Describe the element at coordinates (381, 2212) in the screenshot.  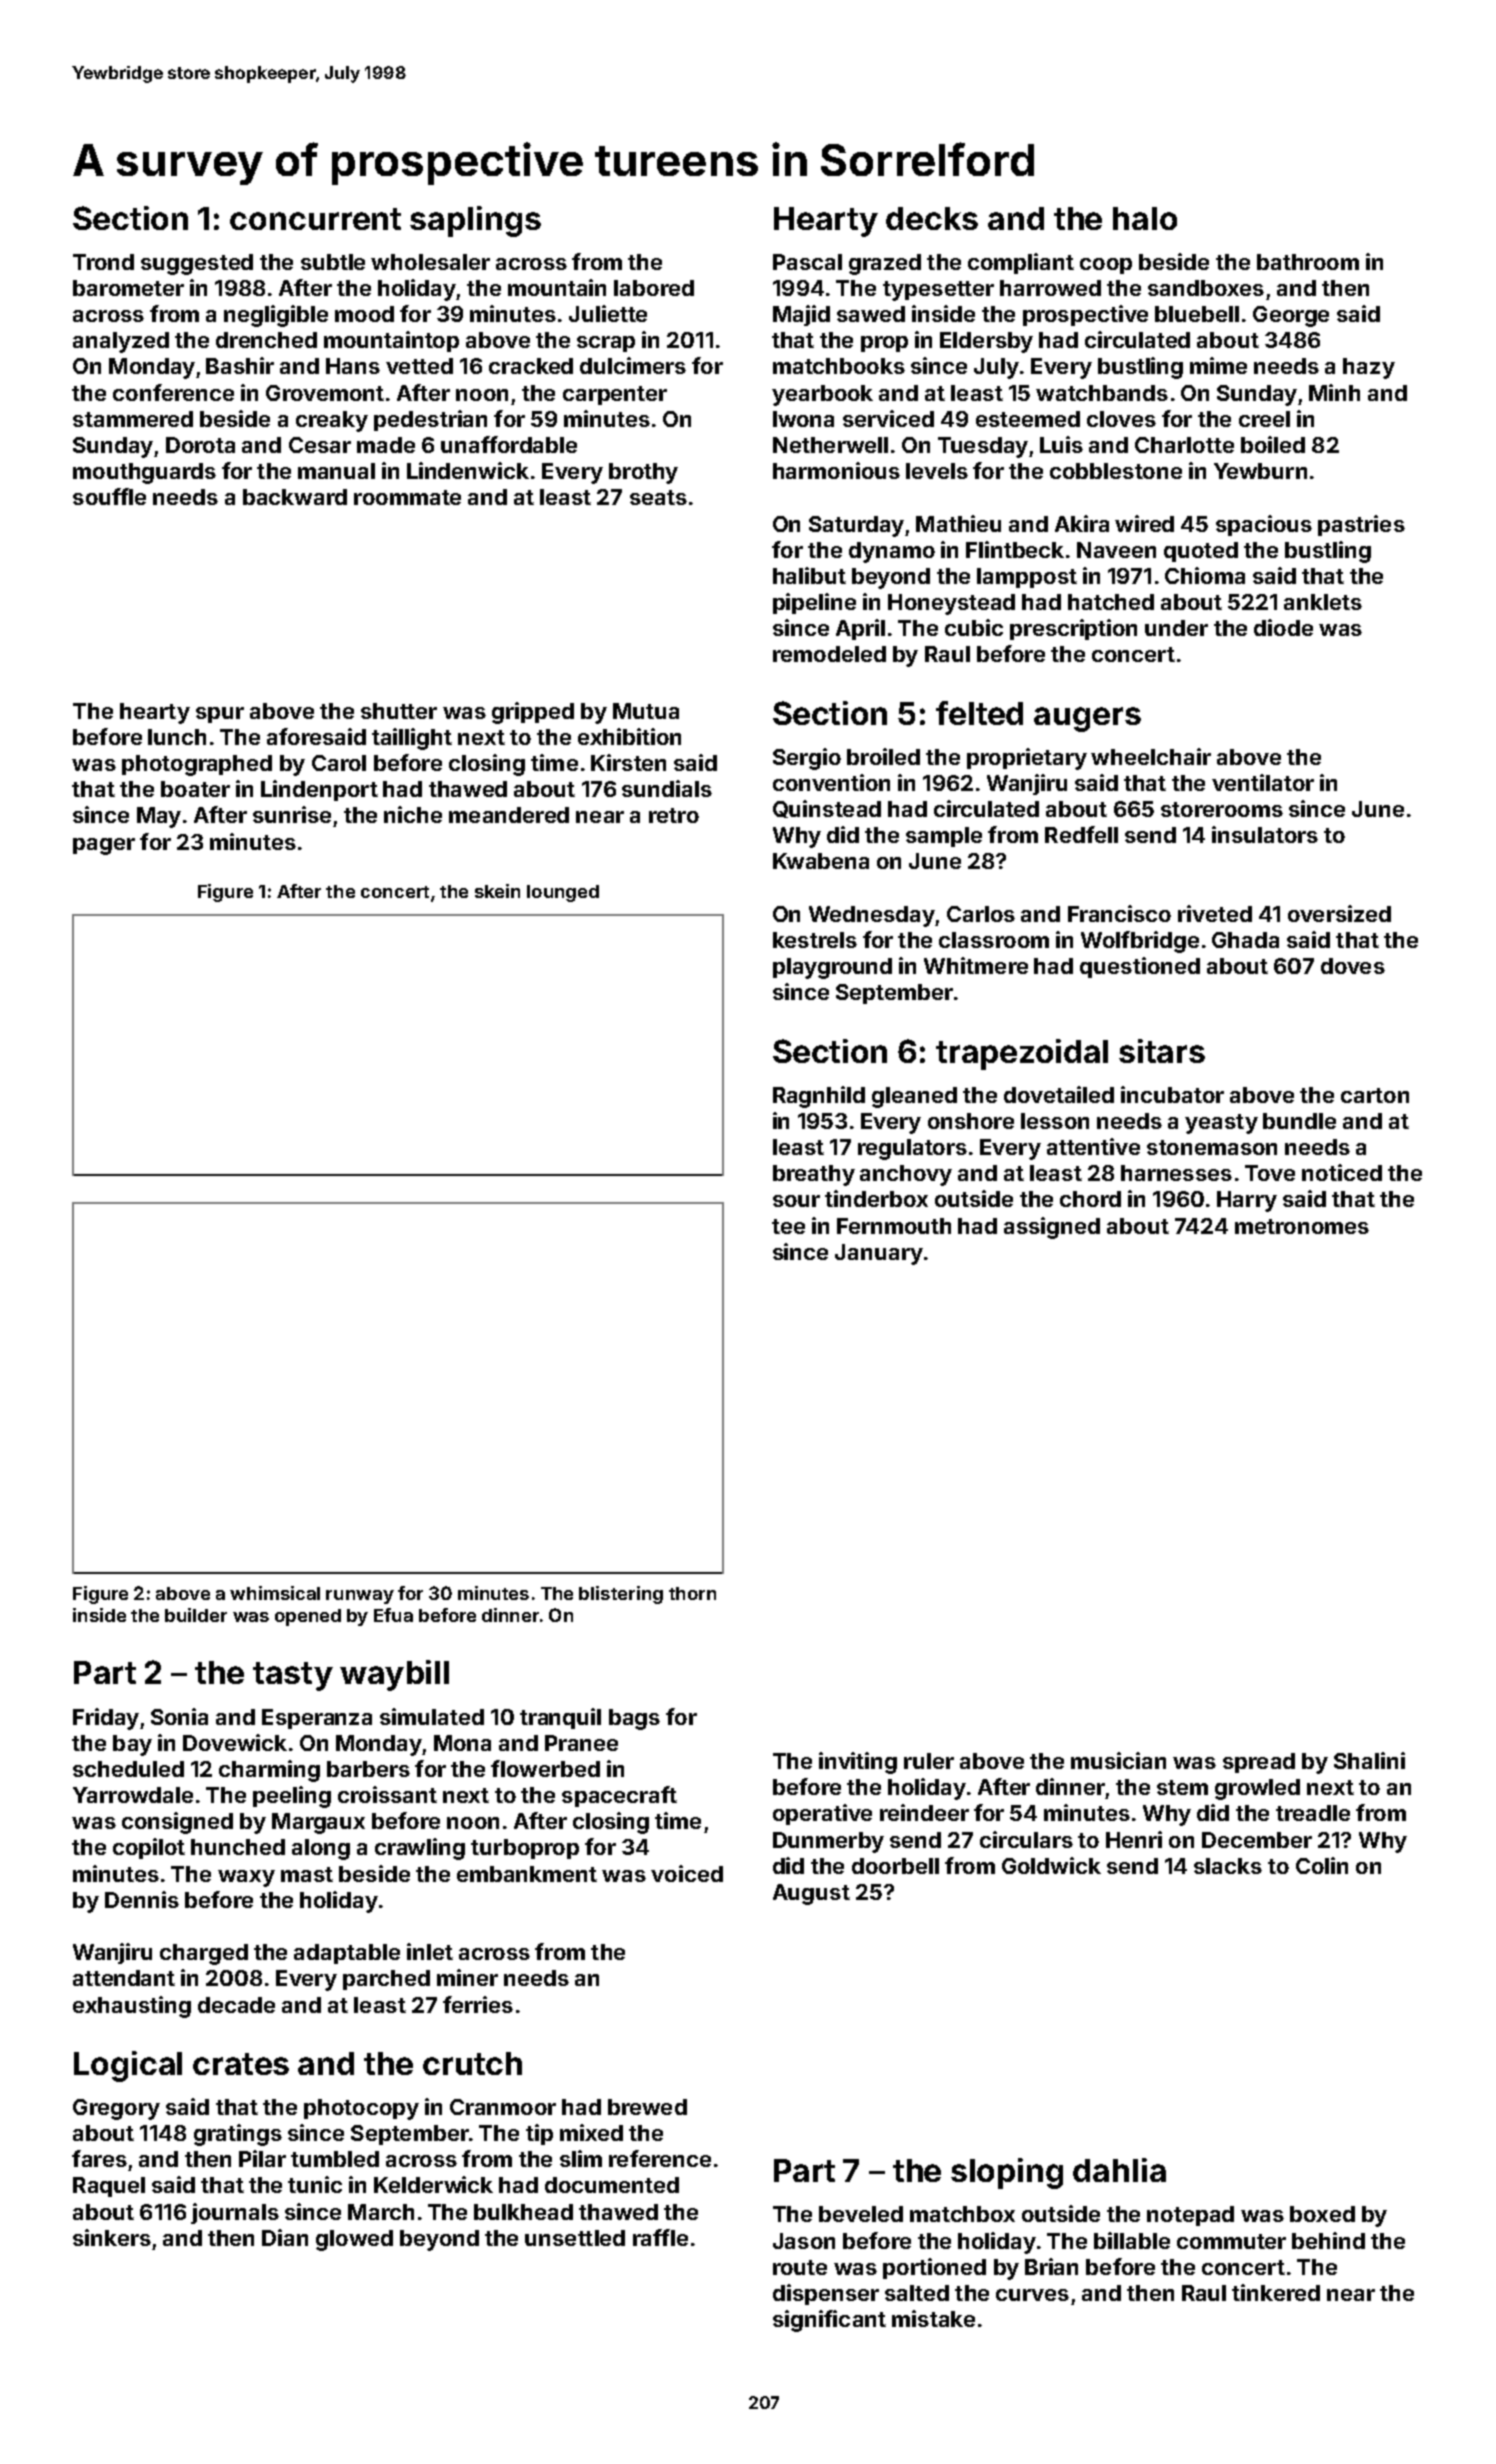
I see `March` at that location.
